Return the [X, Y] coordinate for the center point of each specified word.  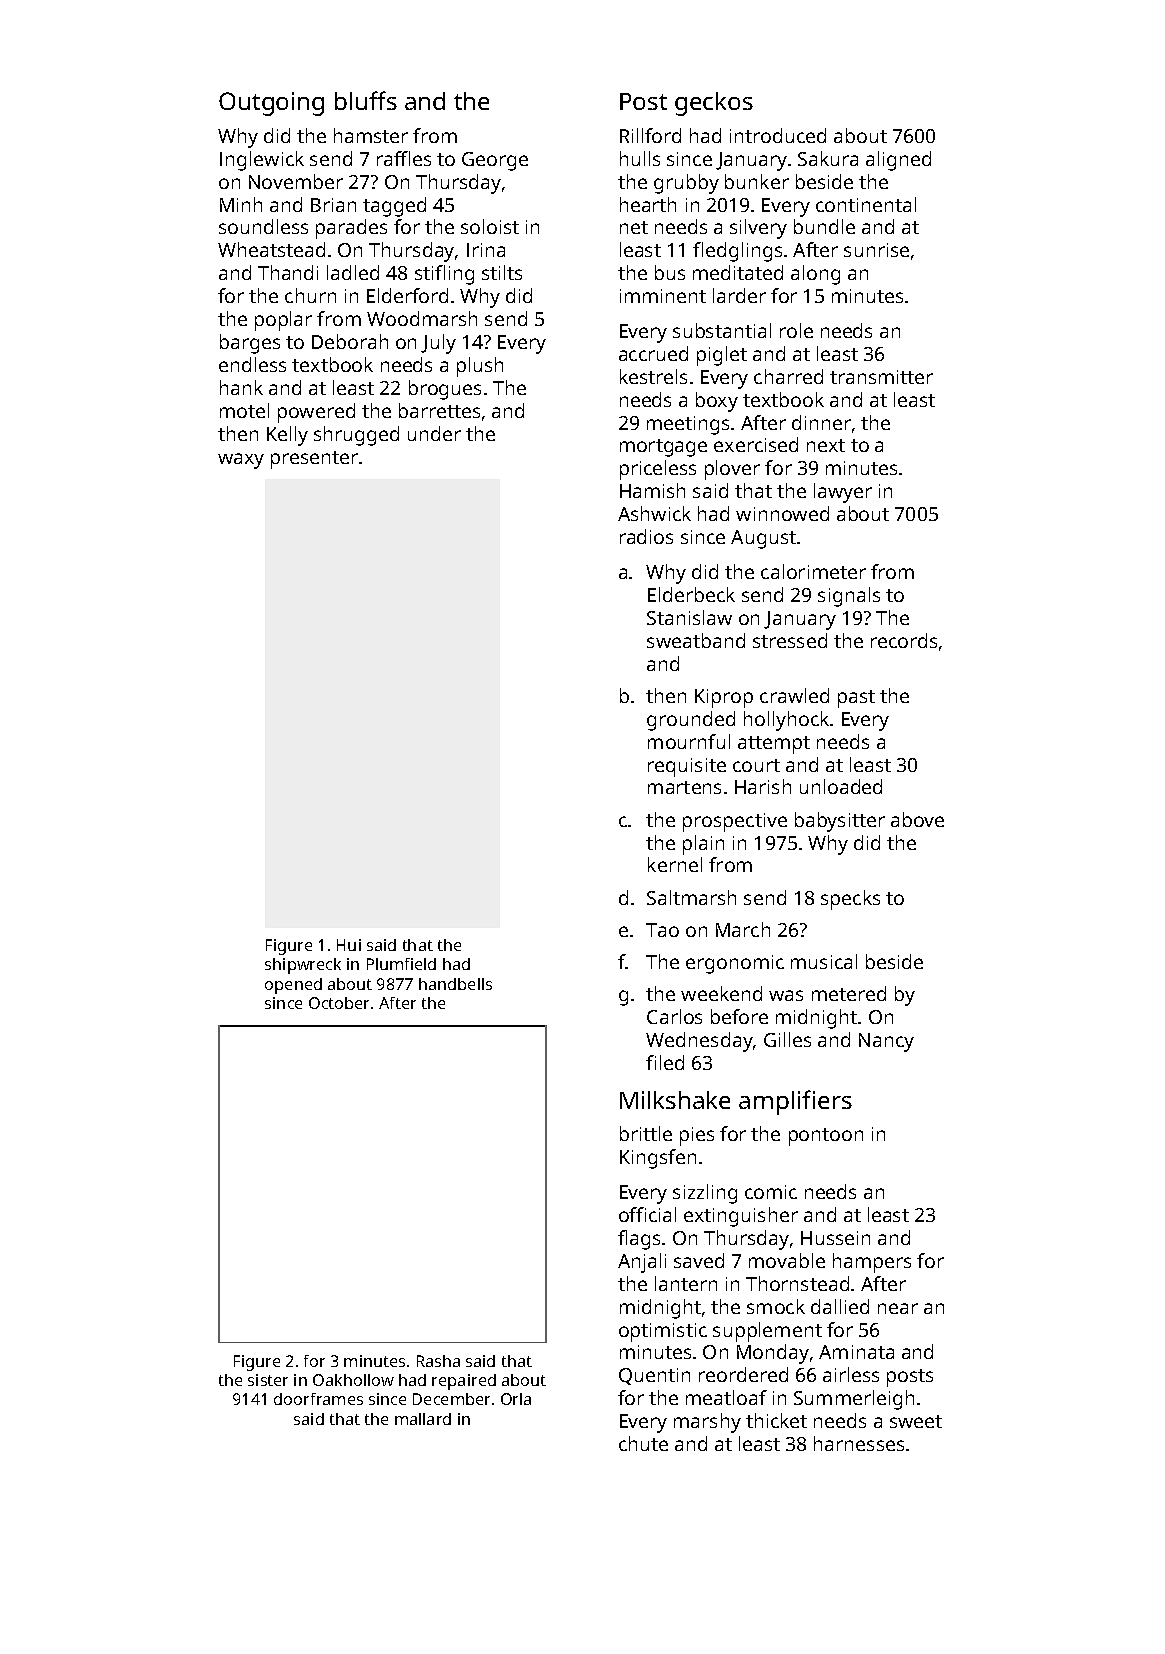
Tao [662, 930]
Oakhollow [353, 1380]
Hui [349, 945]
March [743, 929]
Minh [241, 204]
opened [293, 986]
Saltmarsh [691, 897]
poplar [283, 321]
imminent [663, 296]
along [815, 275]
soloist [490, 226]
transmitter [881, 377]
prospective [735, 822]
